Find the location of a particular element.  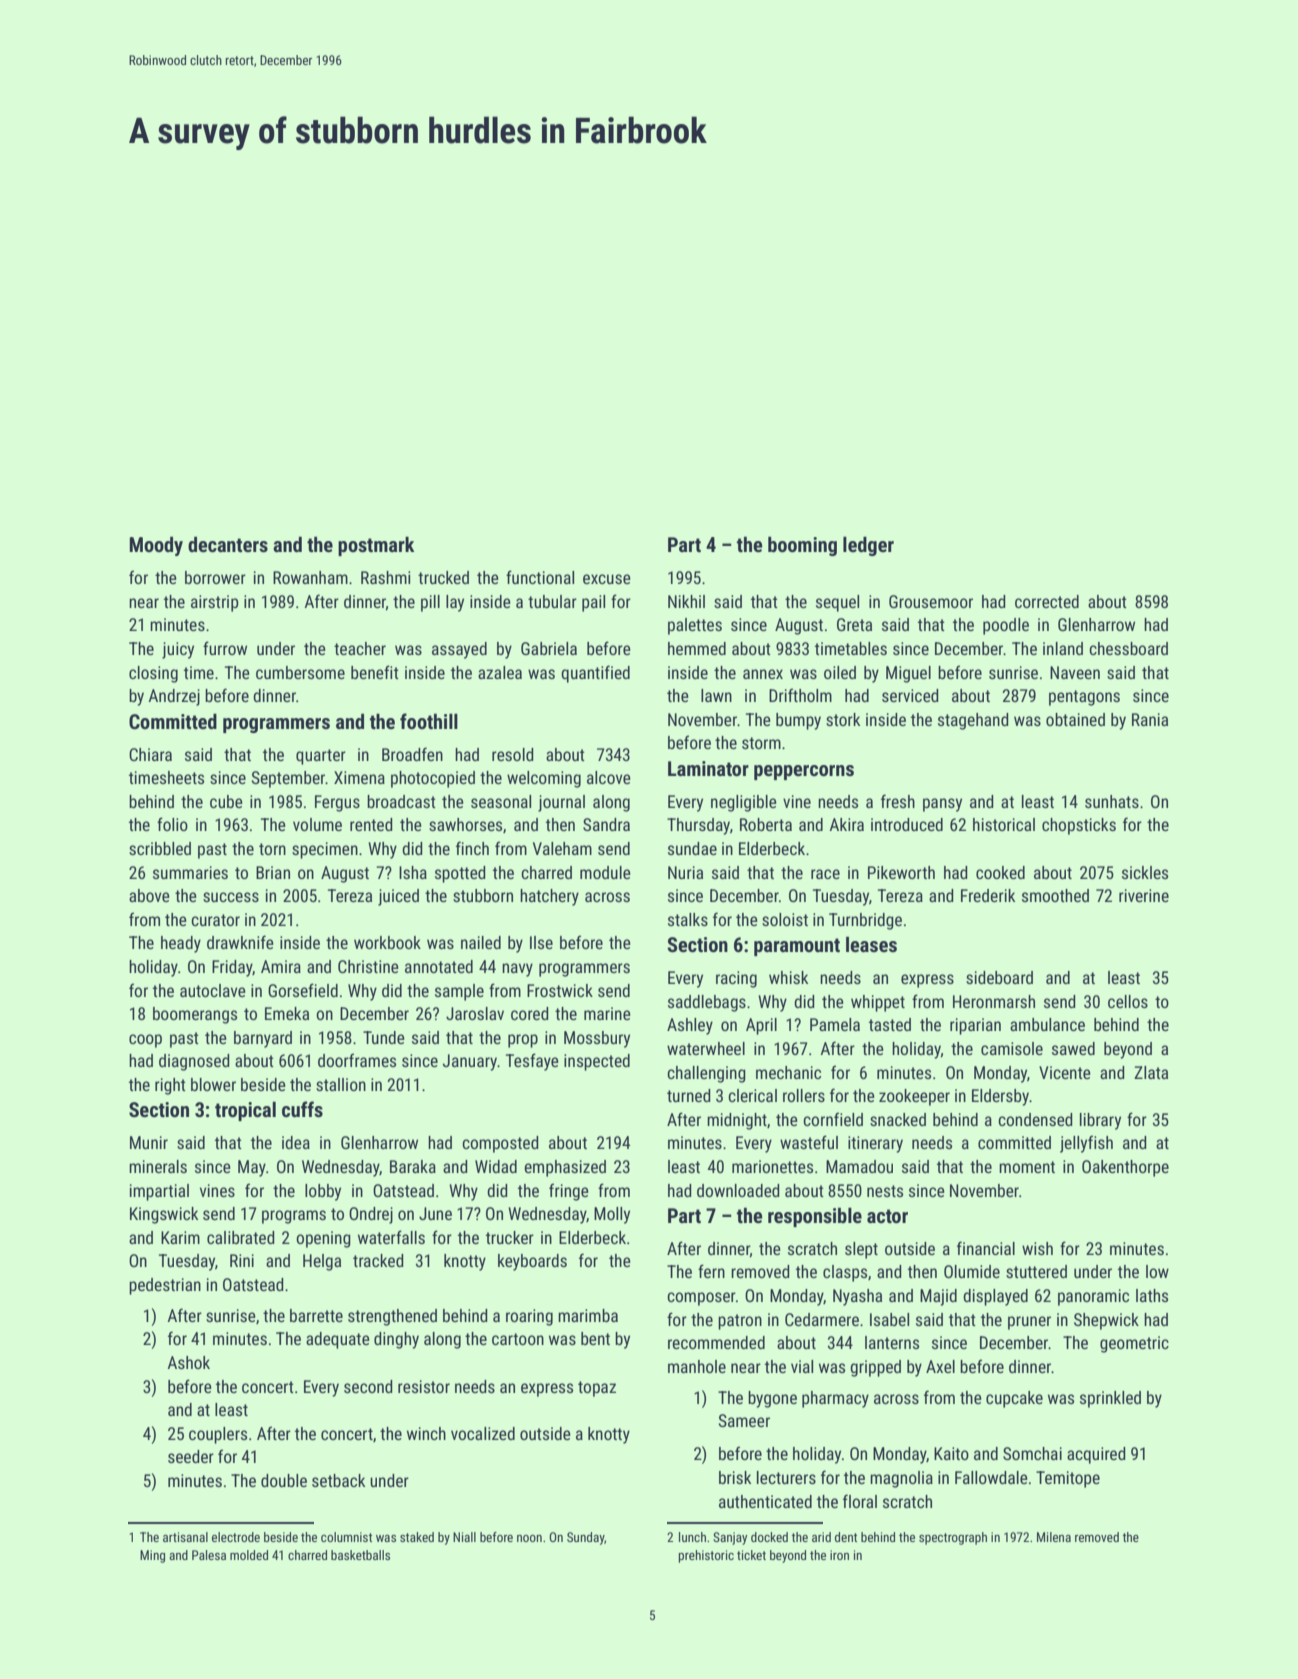

above is located at coordinates (149, 895).
